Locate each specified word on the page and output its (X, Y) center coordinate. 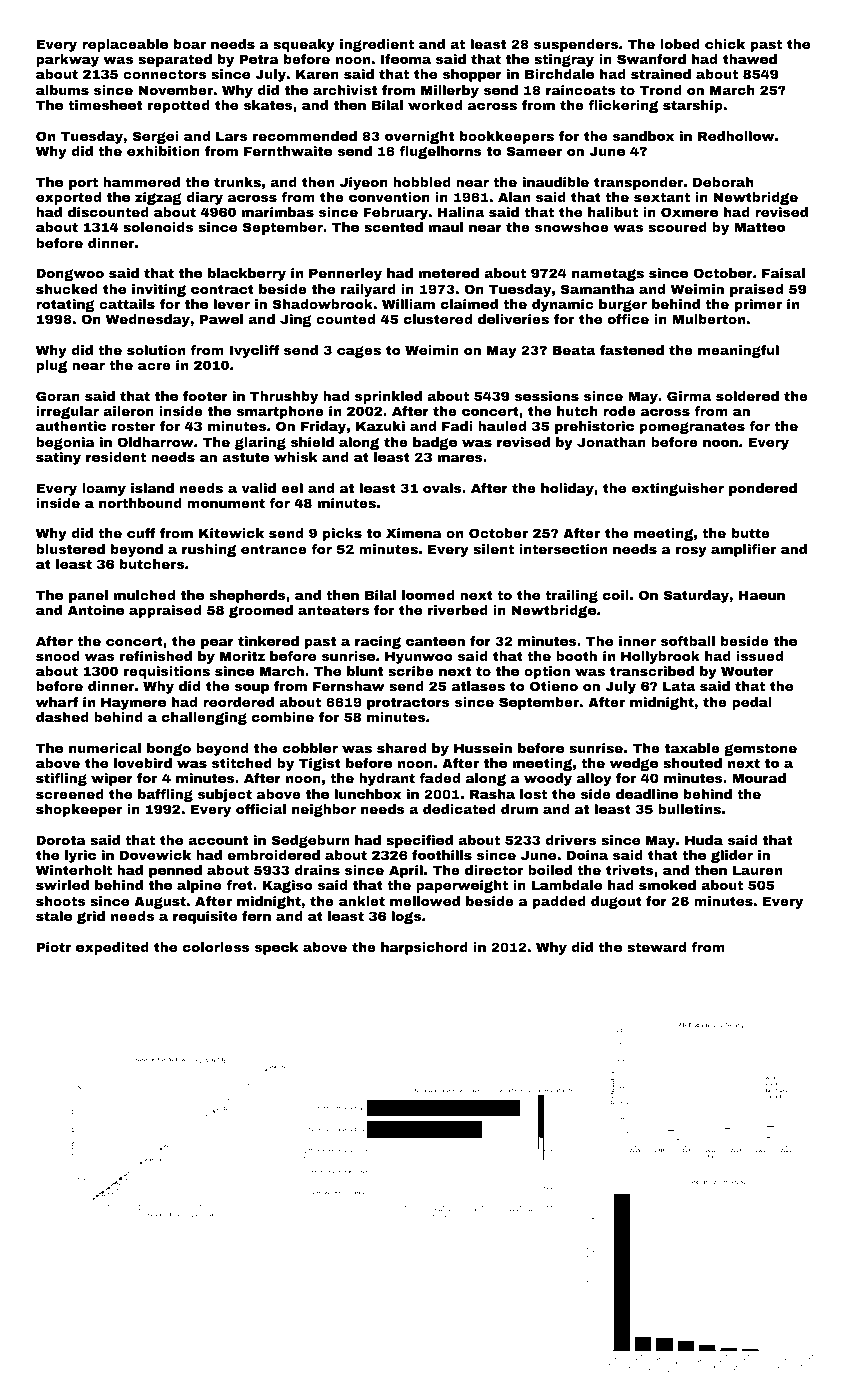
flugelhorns (440, 152)
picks (342, 534)
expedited (112, 948)
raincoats (580, 90)
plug (51, 366)
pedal (752, 703)
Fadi (457, 426)
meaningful (738, 351)
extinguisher (678, 489)
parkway (67, 60)
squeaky (304, 45)
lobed (680, 44)
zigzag (158, 198)
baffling (165, 795)
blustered (70, 549)
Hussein (483, 748)
